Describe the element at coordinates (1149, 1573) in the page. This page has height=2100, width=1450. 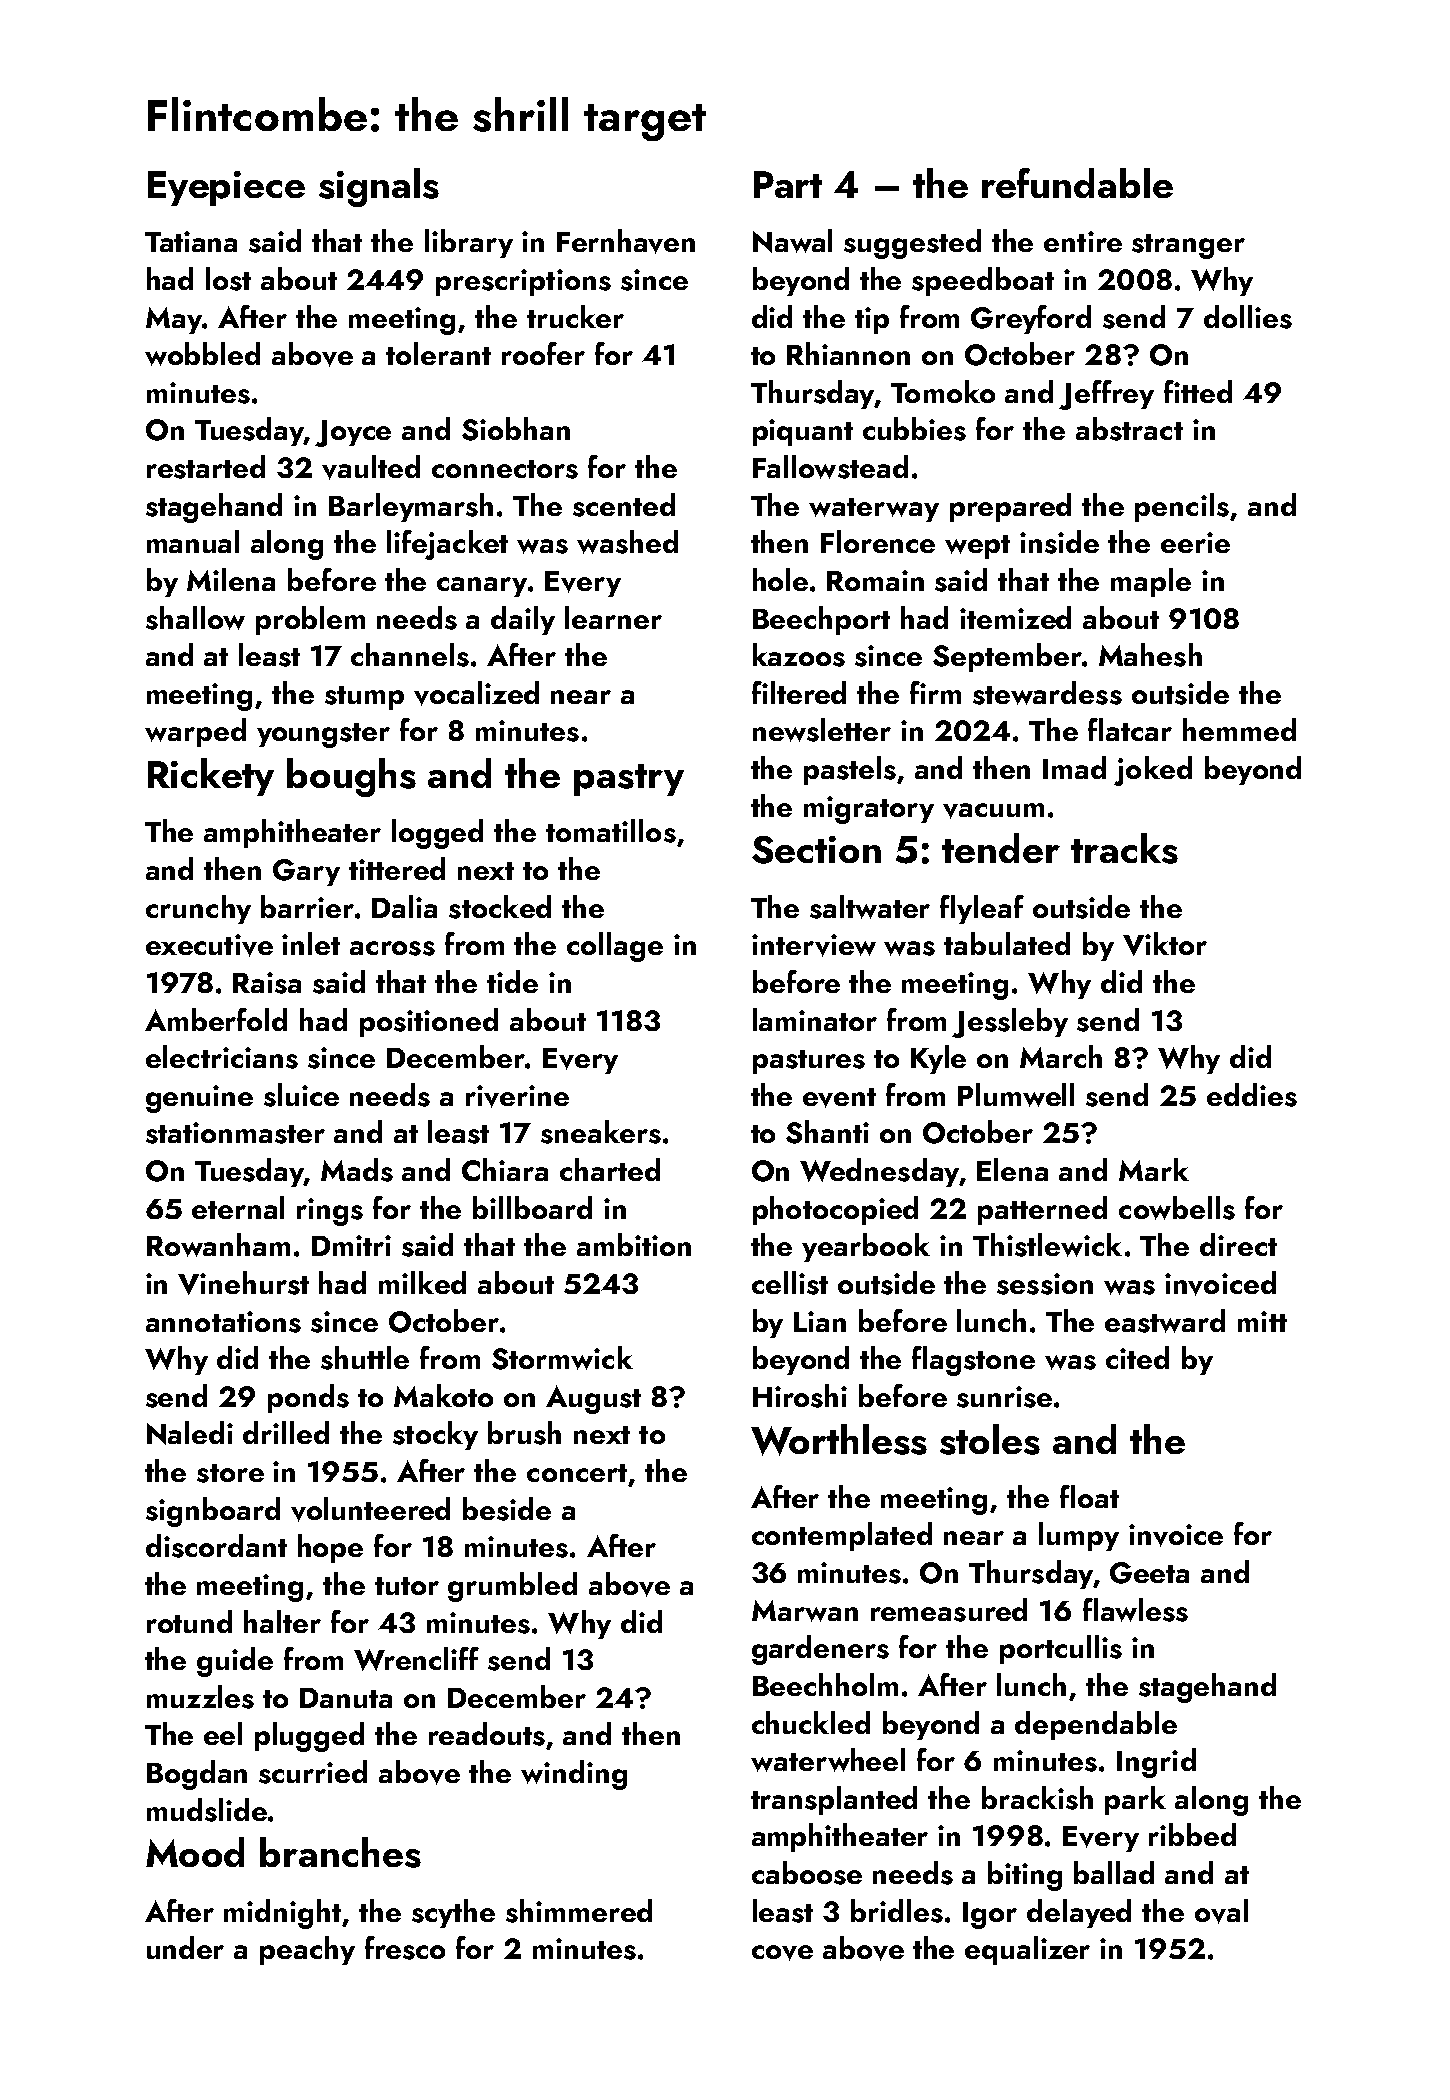
I see `Geeta` at that location.
